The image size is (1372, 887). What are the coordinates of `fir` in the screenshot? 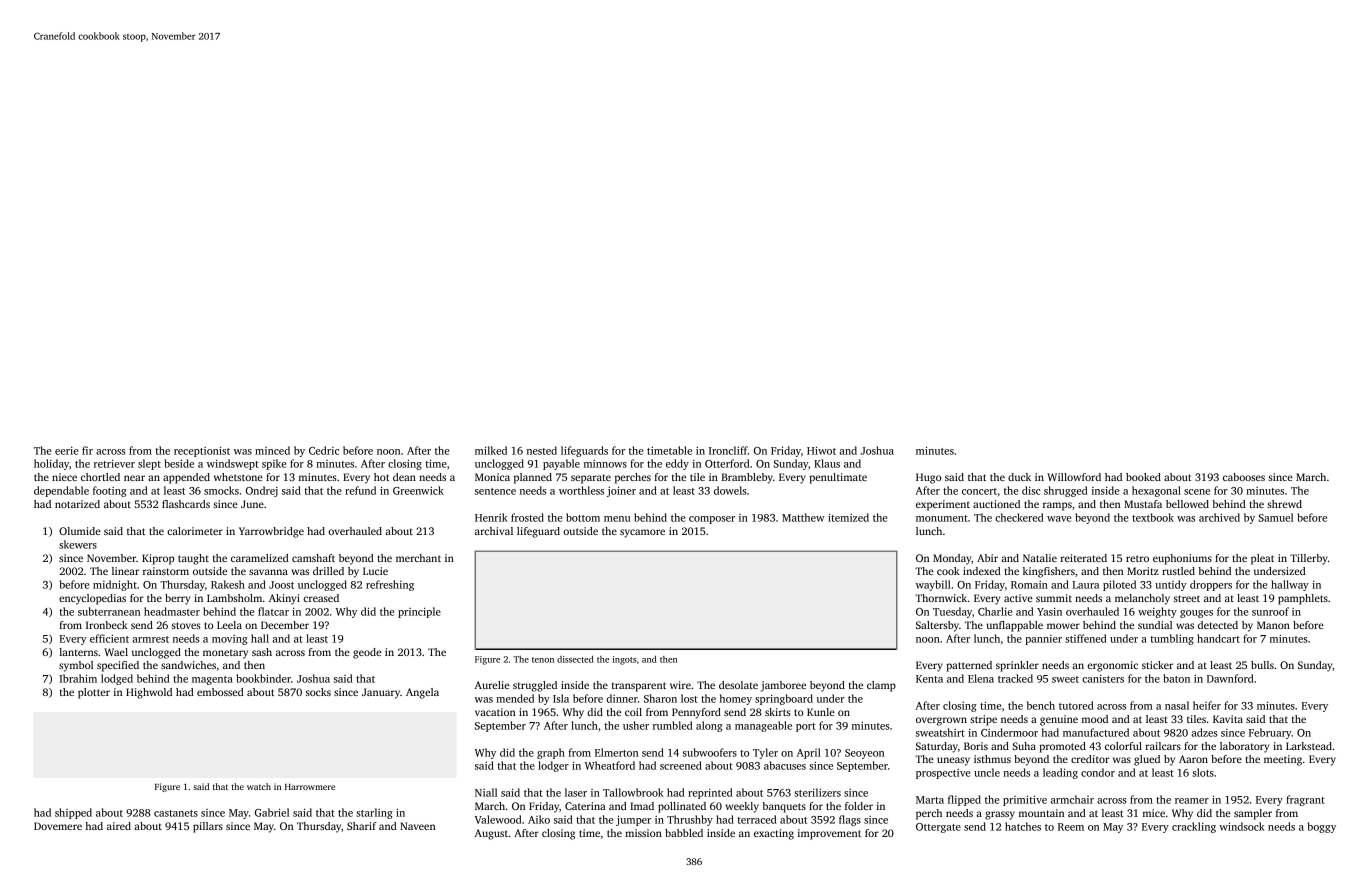 It's located at (87, 450).
